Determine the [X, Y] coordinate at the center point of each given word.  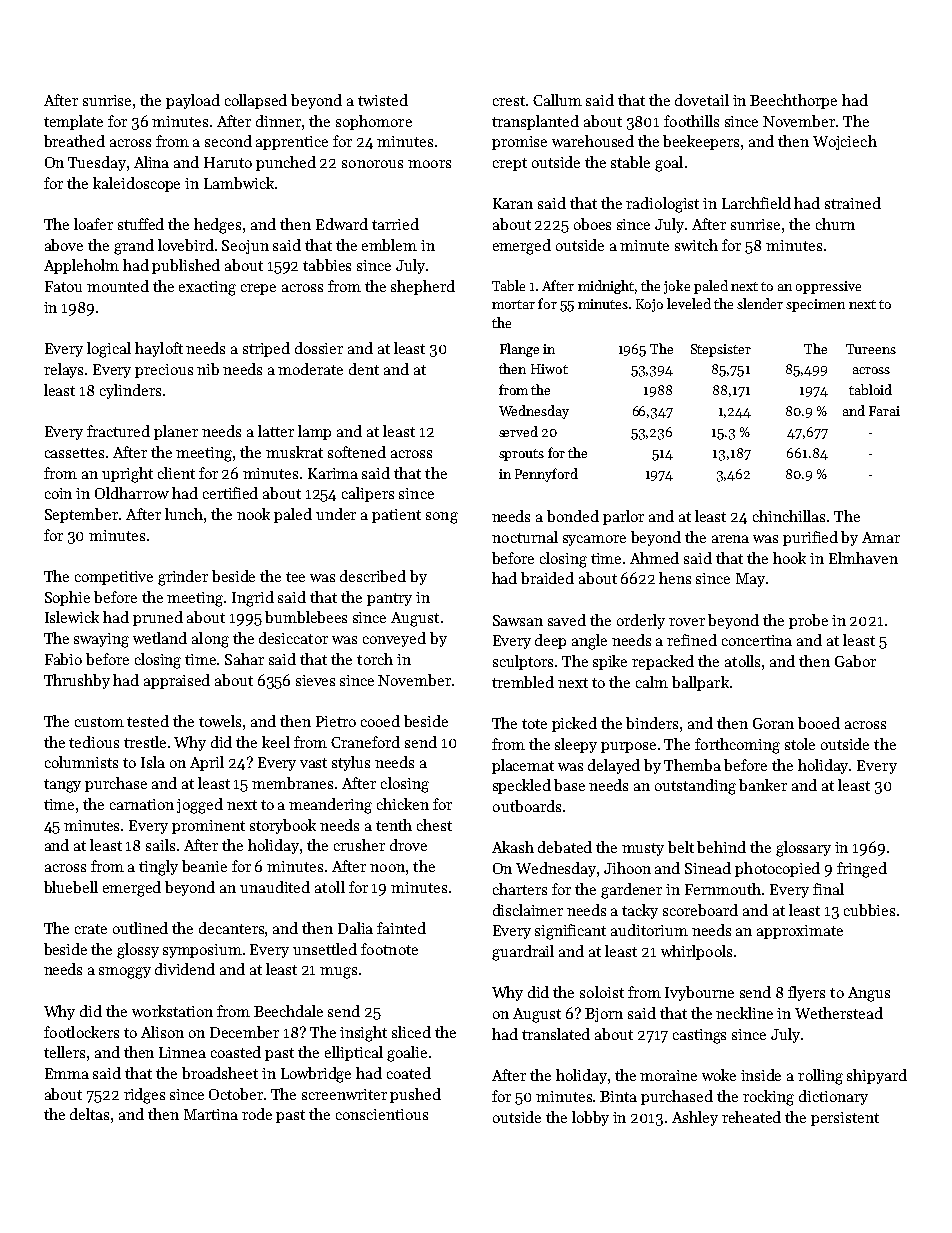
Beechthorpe [793, 101]
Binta [618, 1096]
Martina [211, 1114]
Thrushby [77, 681]
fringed [862, 870]
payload [193, 101]
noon [387, 868]
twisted [383, 100]
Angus [869, 994]
